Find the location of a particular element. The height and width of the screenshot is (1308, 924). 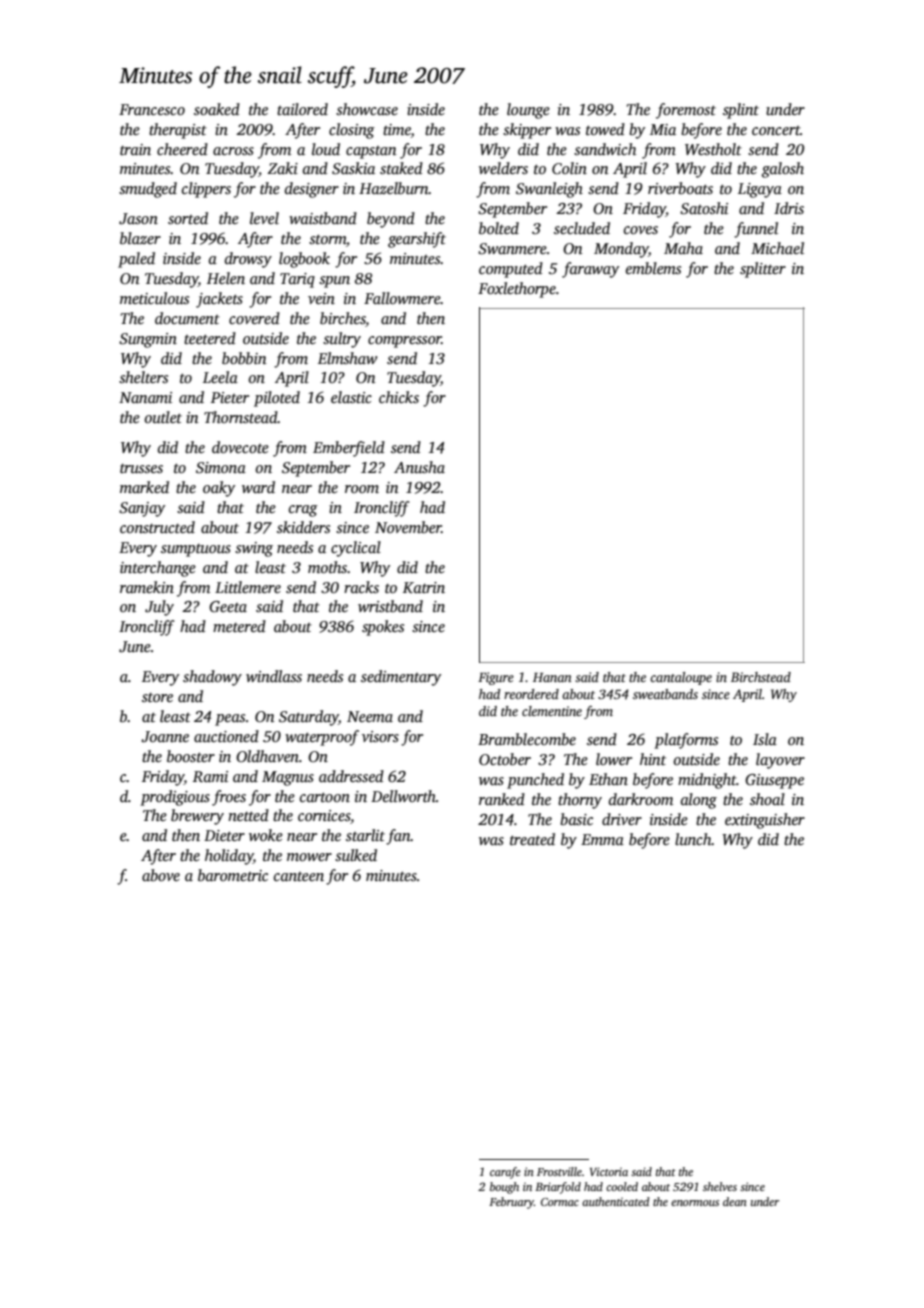

gearshift is located at coordinates (417, 240).
